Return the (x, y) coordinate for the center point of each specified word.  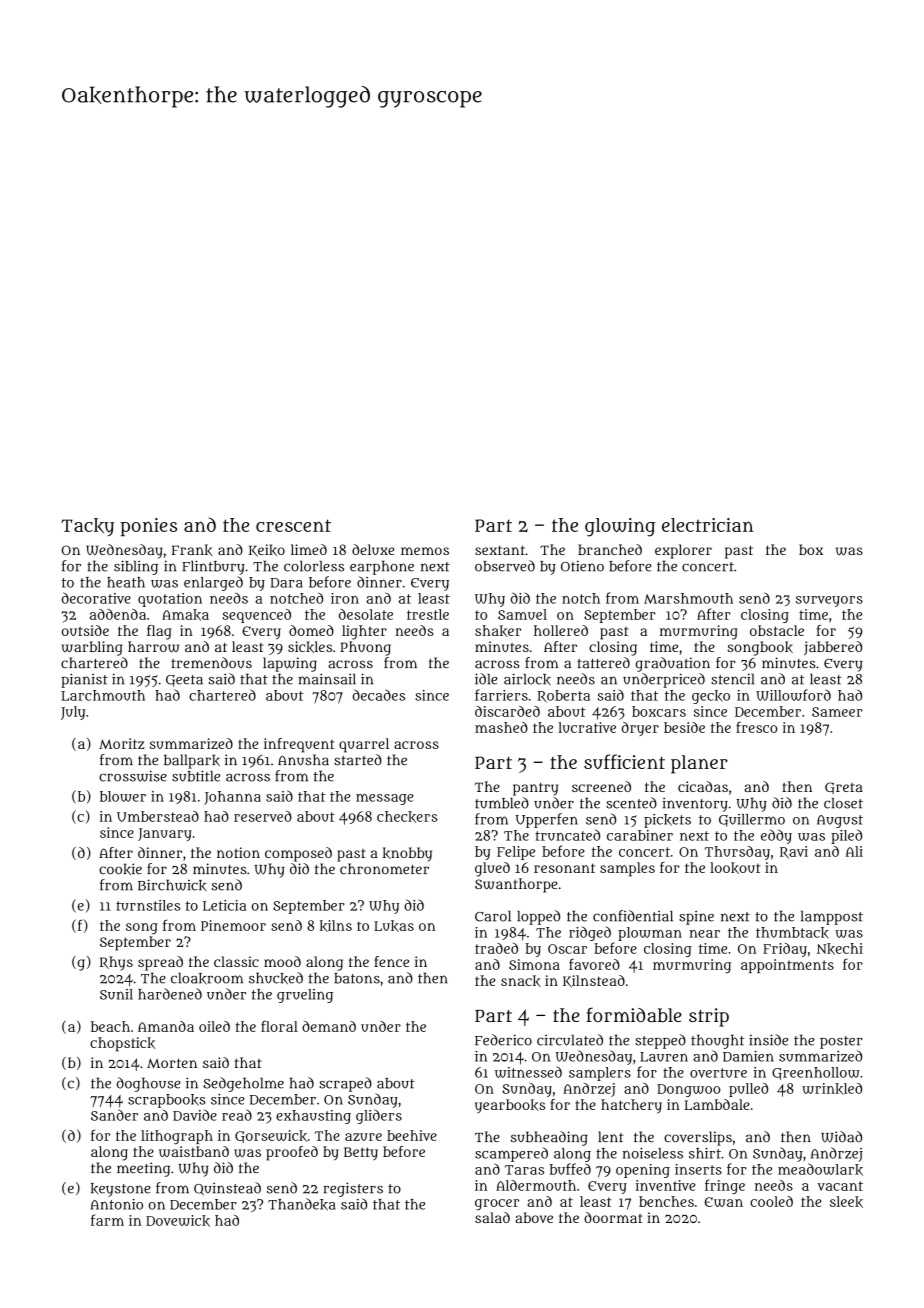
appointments (787, 966)
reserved (263, 816)
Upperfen (547, 820)
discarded (507, 711)
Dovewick (178, 1221)
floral (279, 1026)
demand (329, 1026)
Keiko (267, 550)
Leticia (225, 905)
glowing (620, 527)
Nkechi (840, 949)
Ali (854, 851)
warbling (92, 648)
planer (699, 764)
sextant (500, 550)
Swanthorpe (516, 885)
